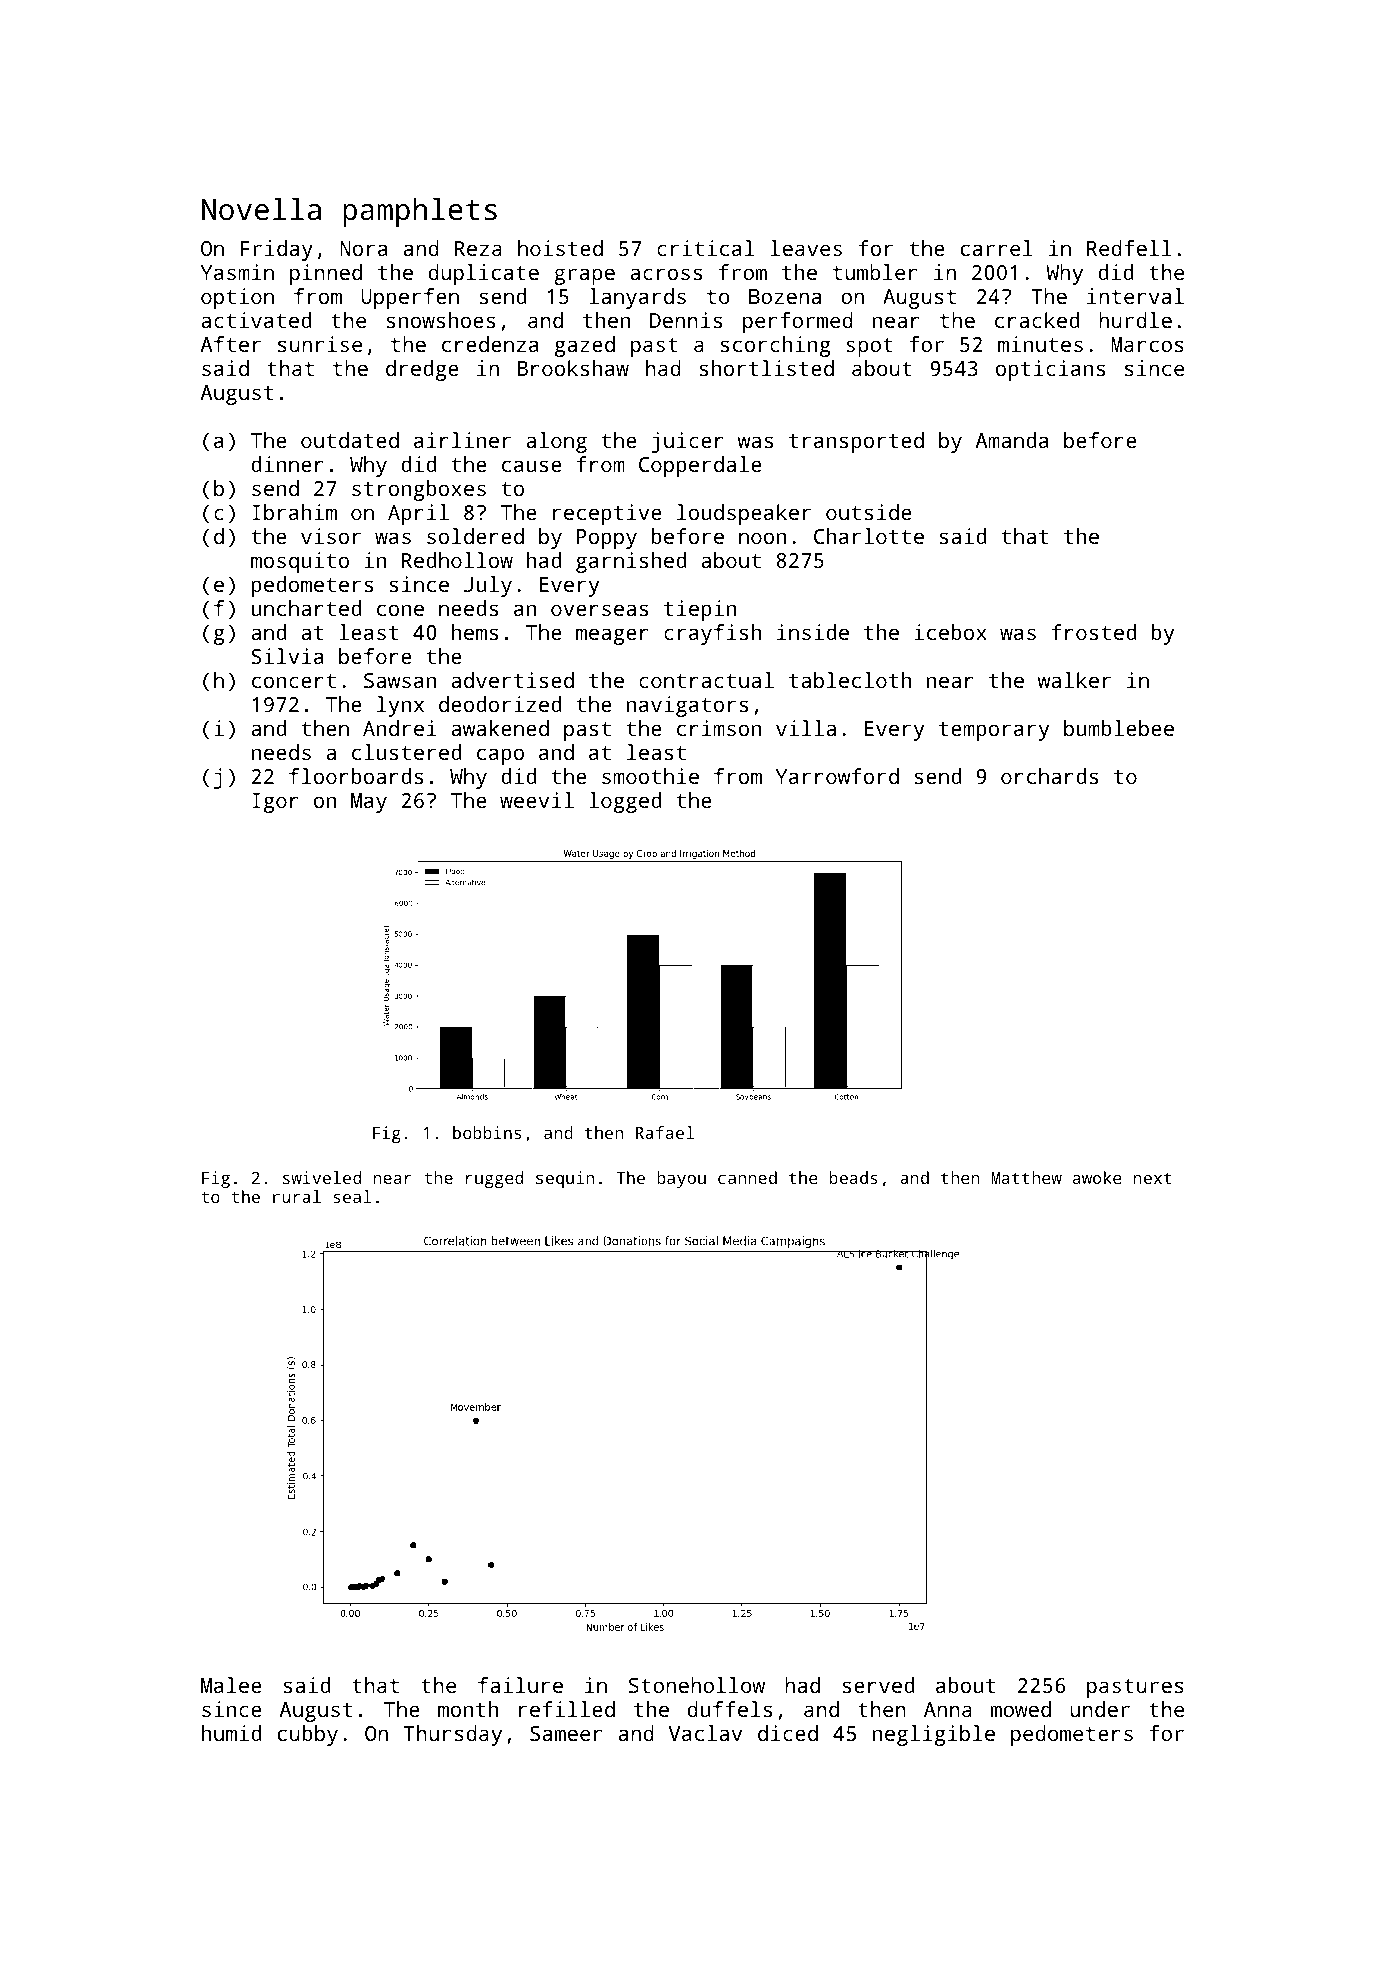  I want to click on hoisted, so click(560, 248).
